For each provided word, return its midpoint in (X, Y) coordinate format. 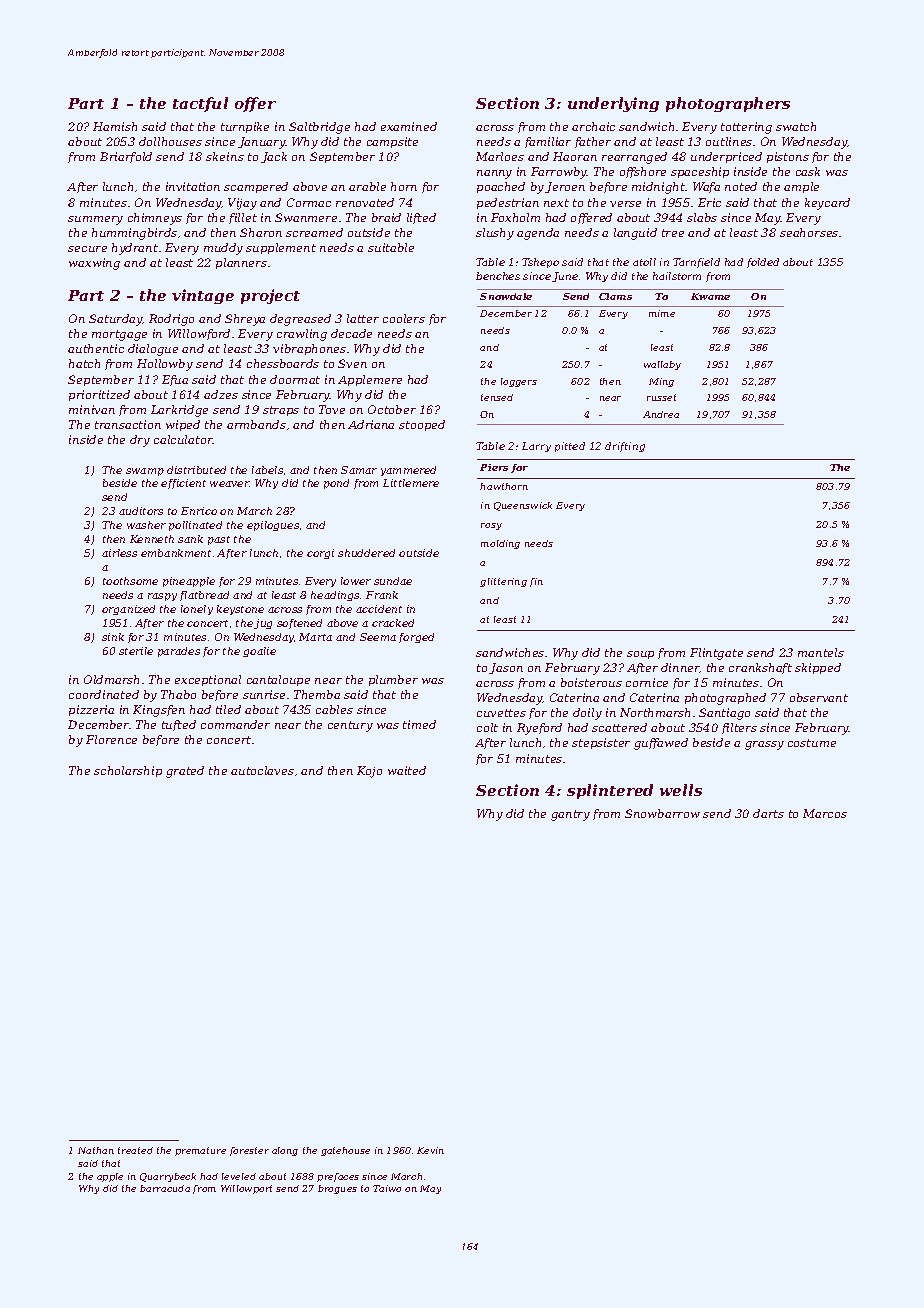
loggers (519, 382)
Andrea (661, 414)
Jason (506, 668)
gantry (570, 815)
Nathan (96, 1150)
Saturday (116, 320)
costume (812, 743)
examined (409, 126)
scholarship (128, 771)
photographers (728, 104)
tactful (200, 104)
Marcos (825, 813)
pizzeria (91, 710)
